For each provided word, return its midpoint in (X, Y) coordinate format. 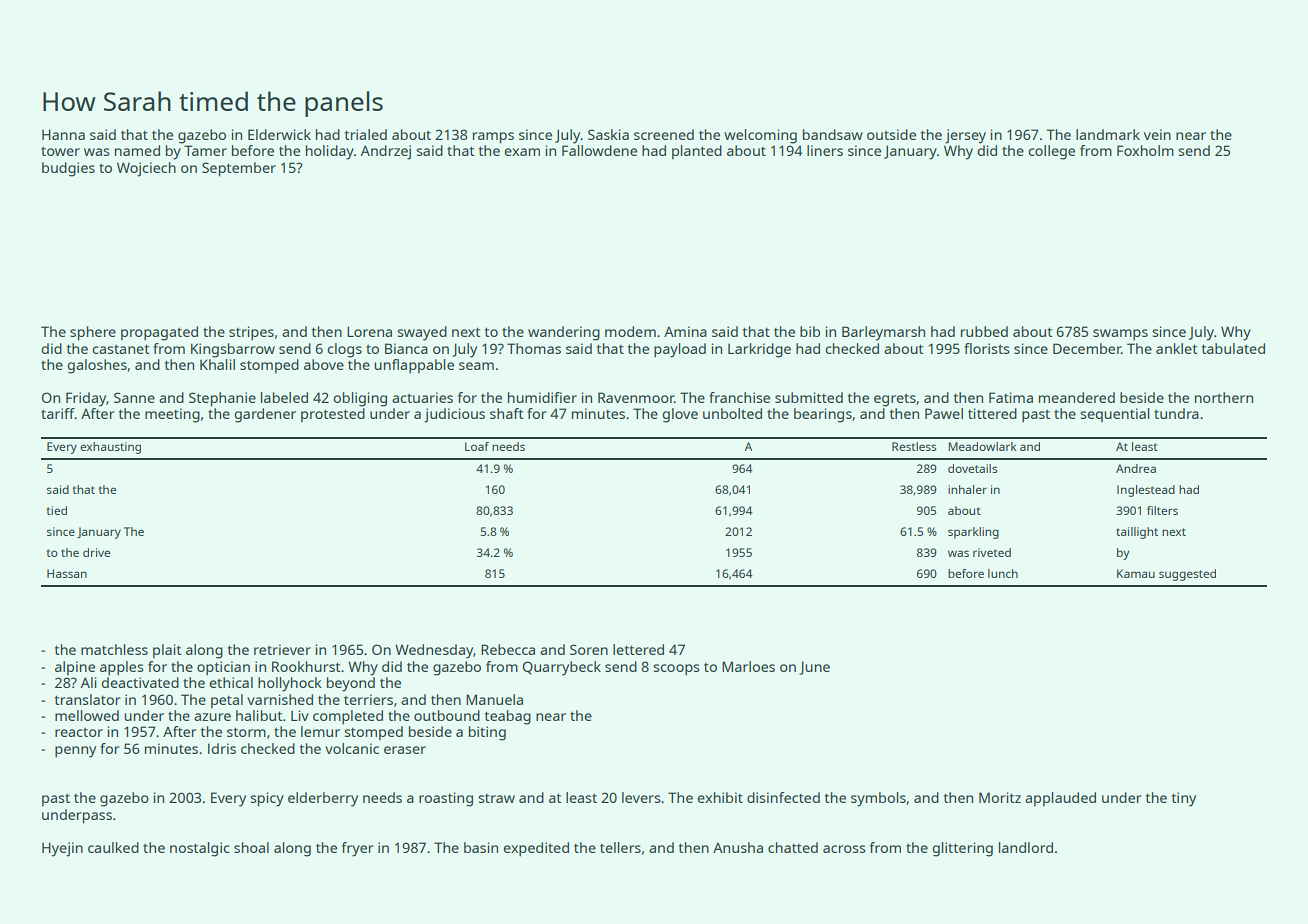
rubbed (984, 331)
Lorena (369, 331)
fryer (358, 849)
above (324, 364)
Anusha (738, 847)
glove (680, 415)
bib (810, 331)
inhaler (967, 489)
